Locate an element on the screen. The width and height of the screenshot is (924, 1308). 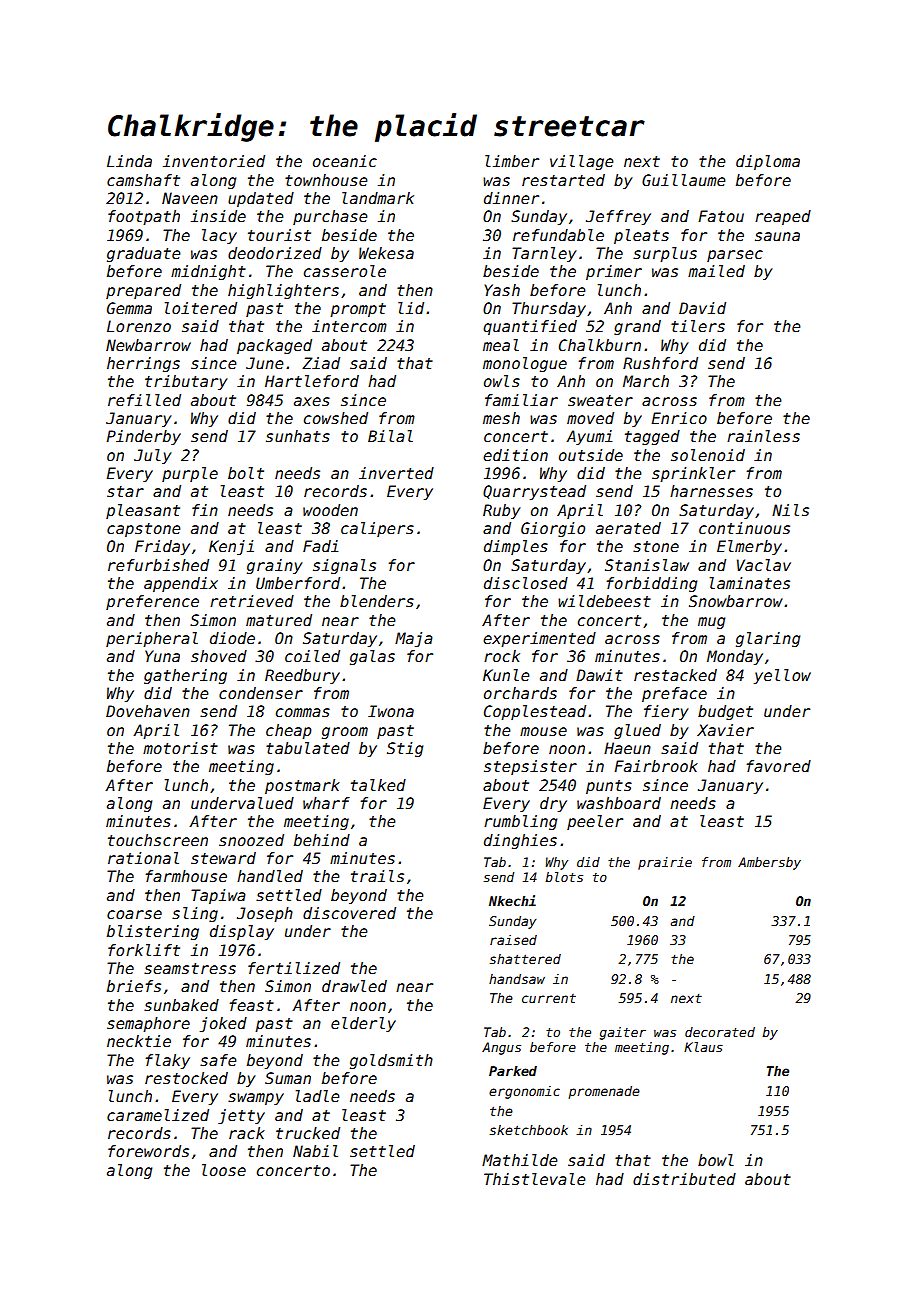
laminates is located at coordinates (750, 583).
